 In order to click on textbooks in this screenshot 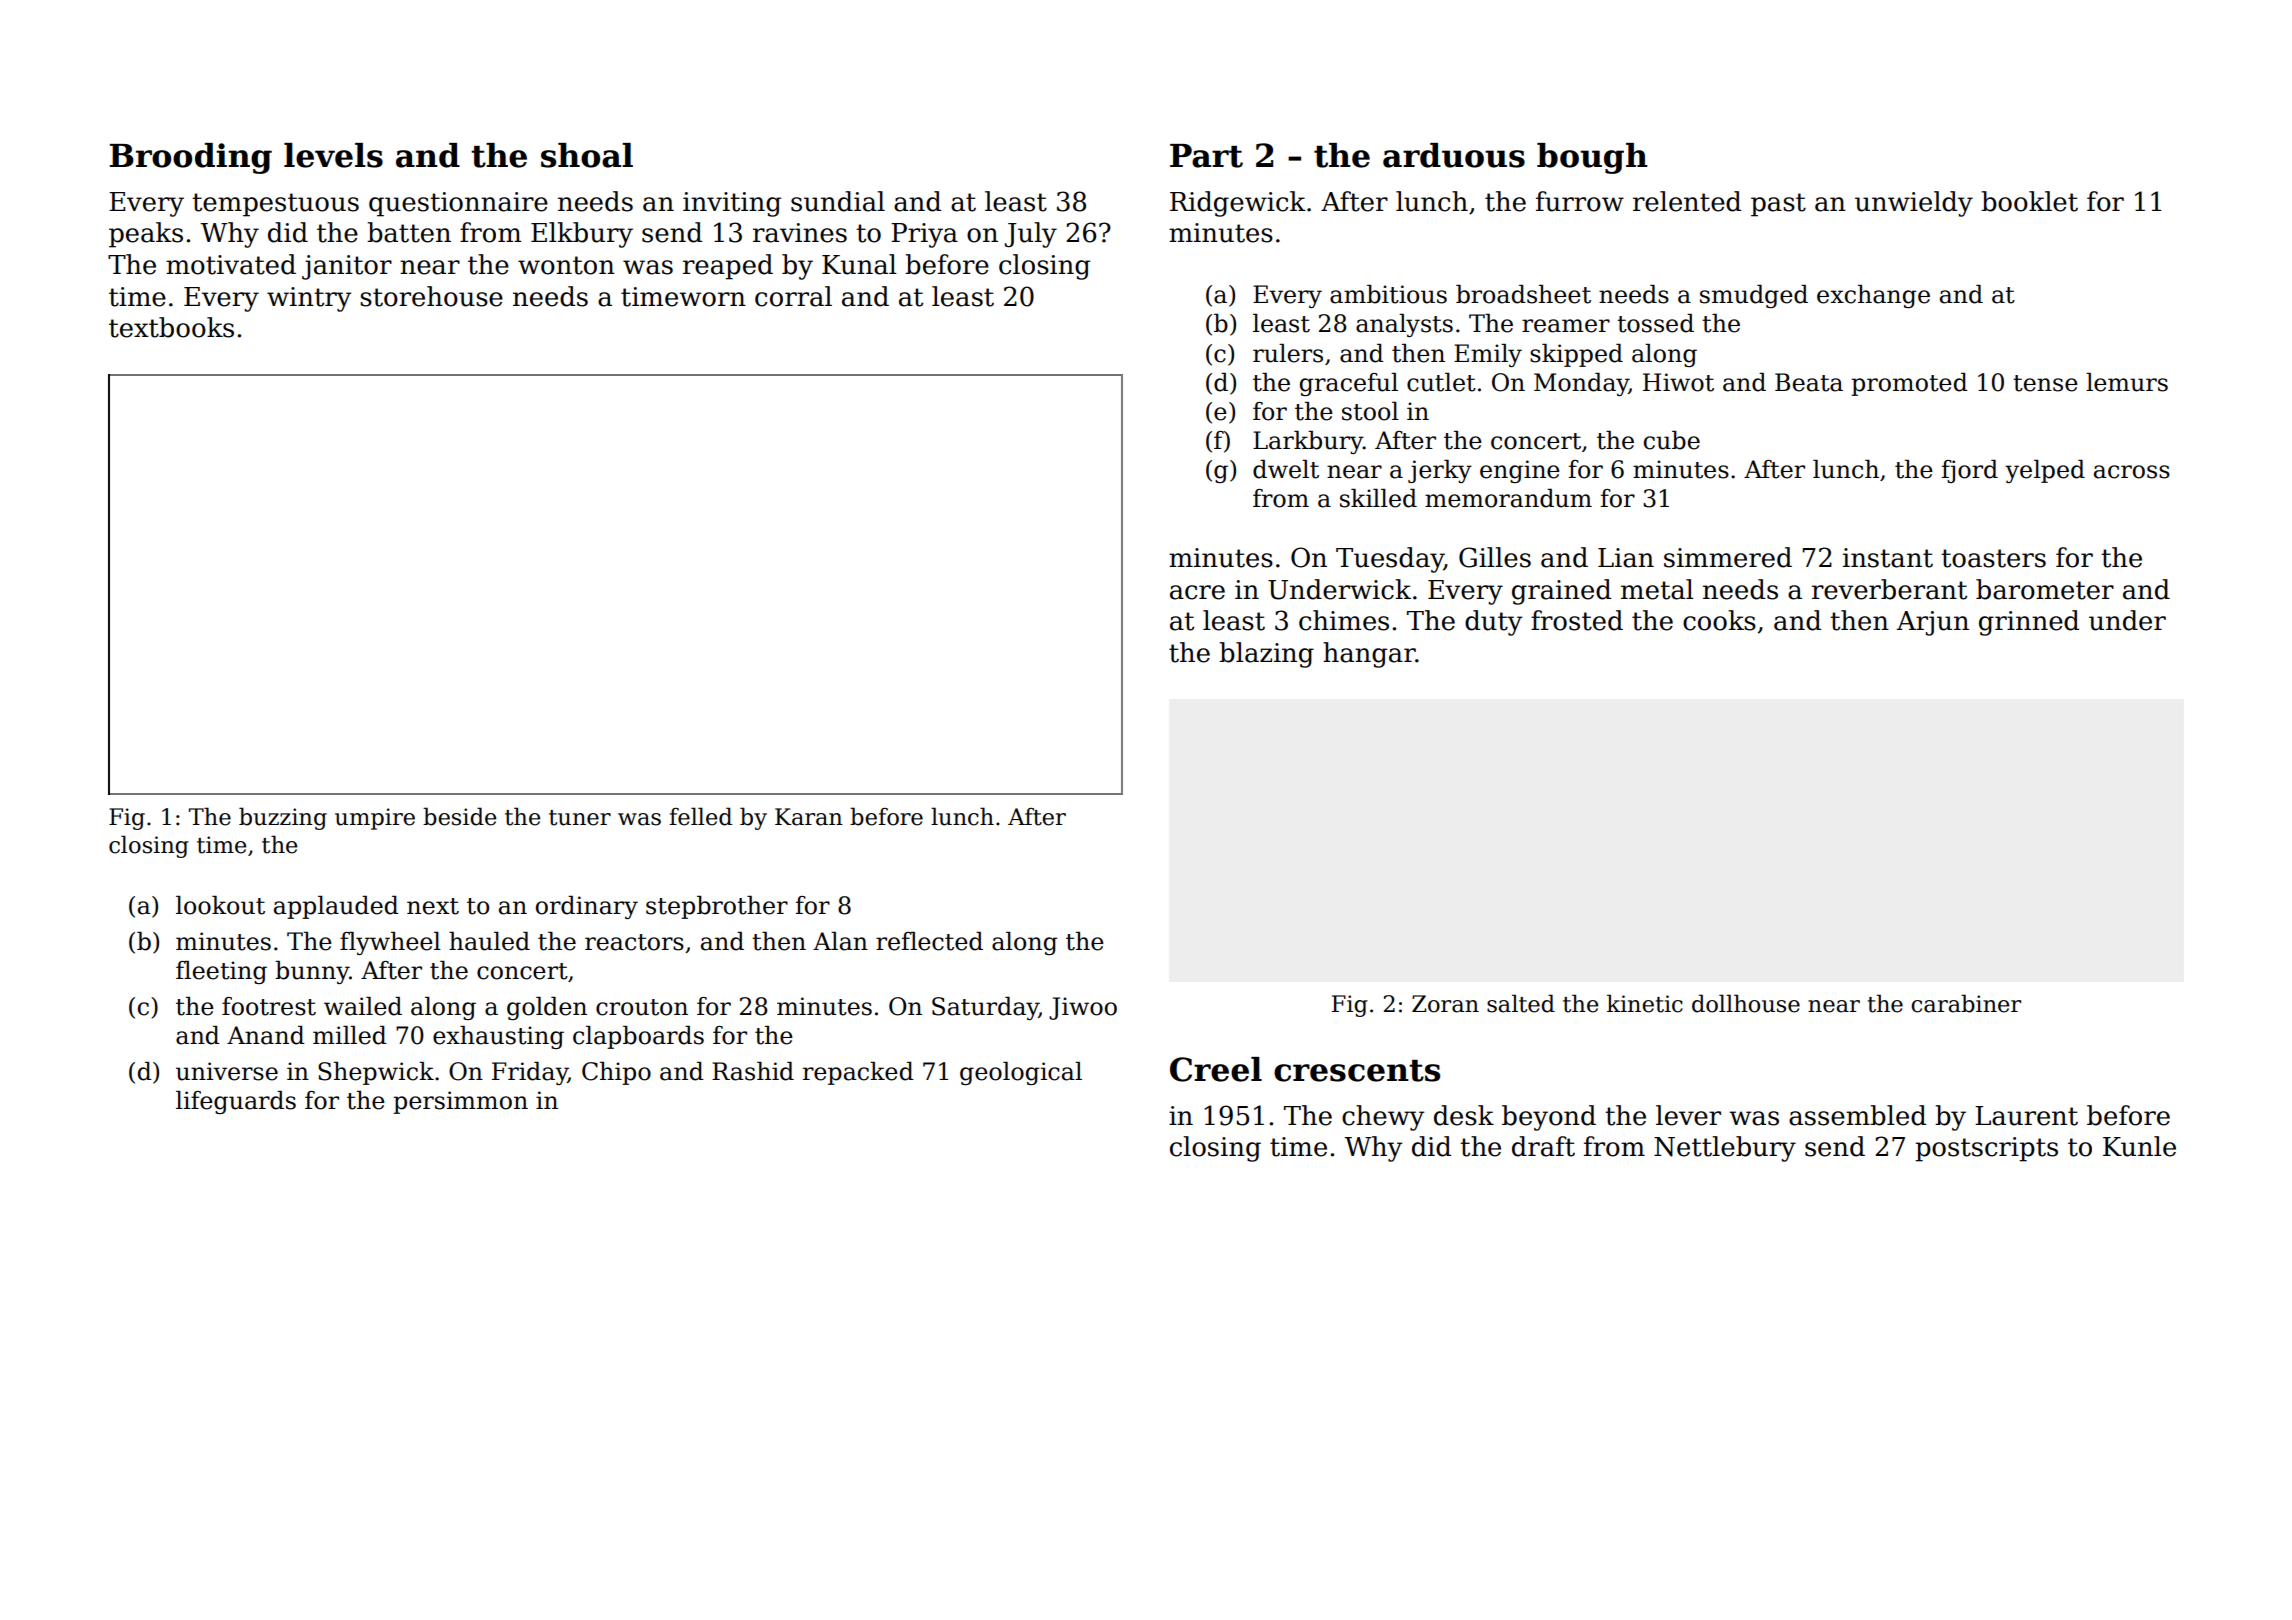, I will do `click(171, 327)`.
